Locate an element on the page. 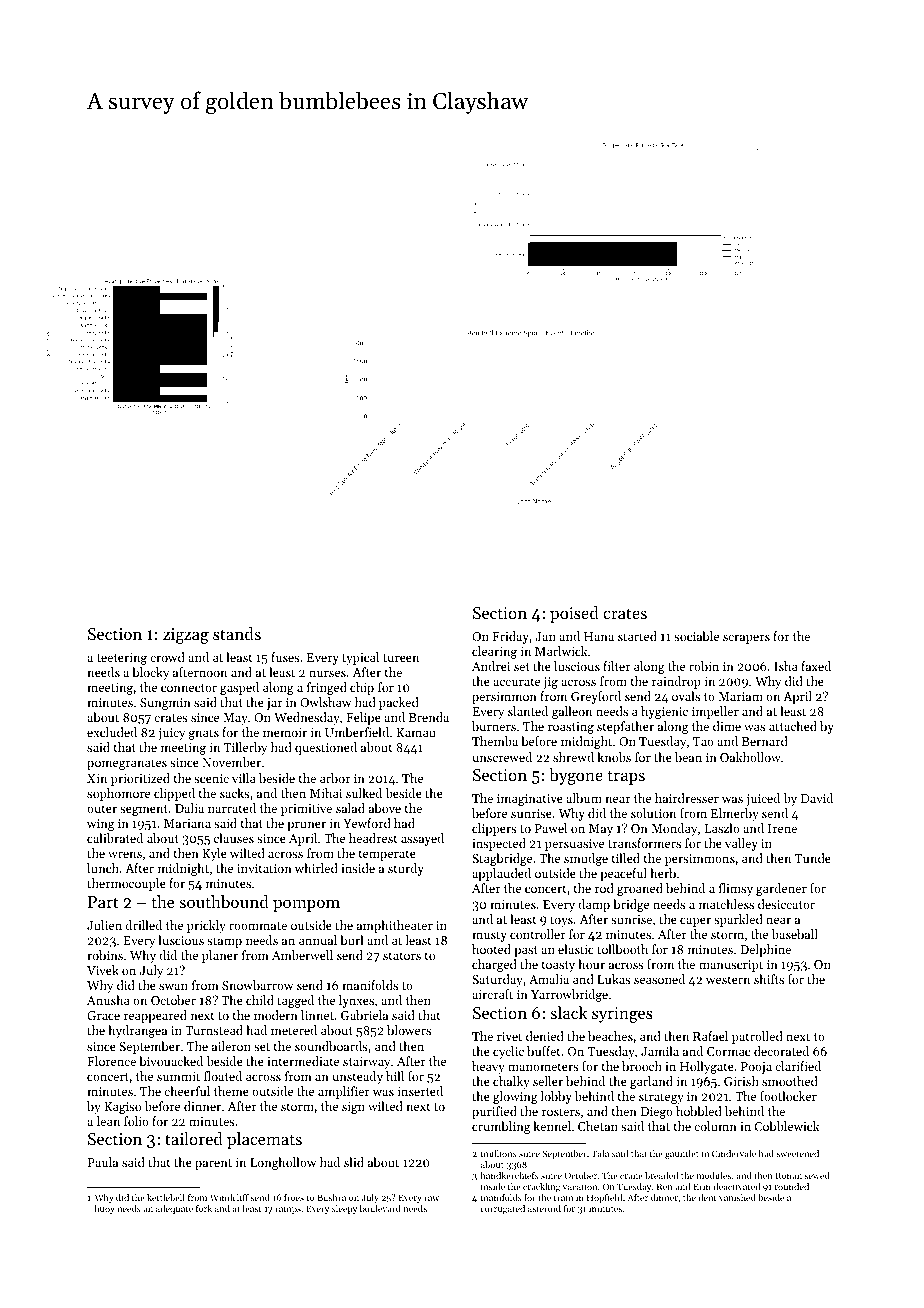 The height and width of the image is (1308, 924). Anusha is located at coordinates (108, 1000).
